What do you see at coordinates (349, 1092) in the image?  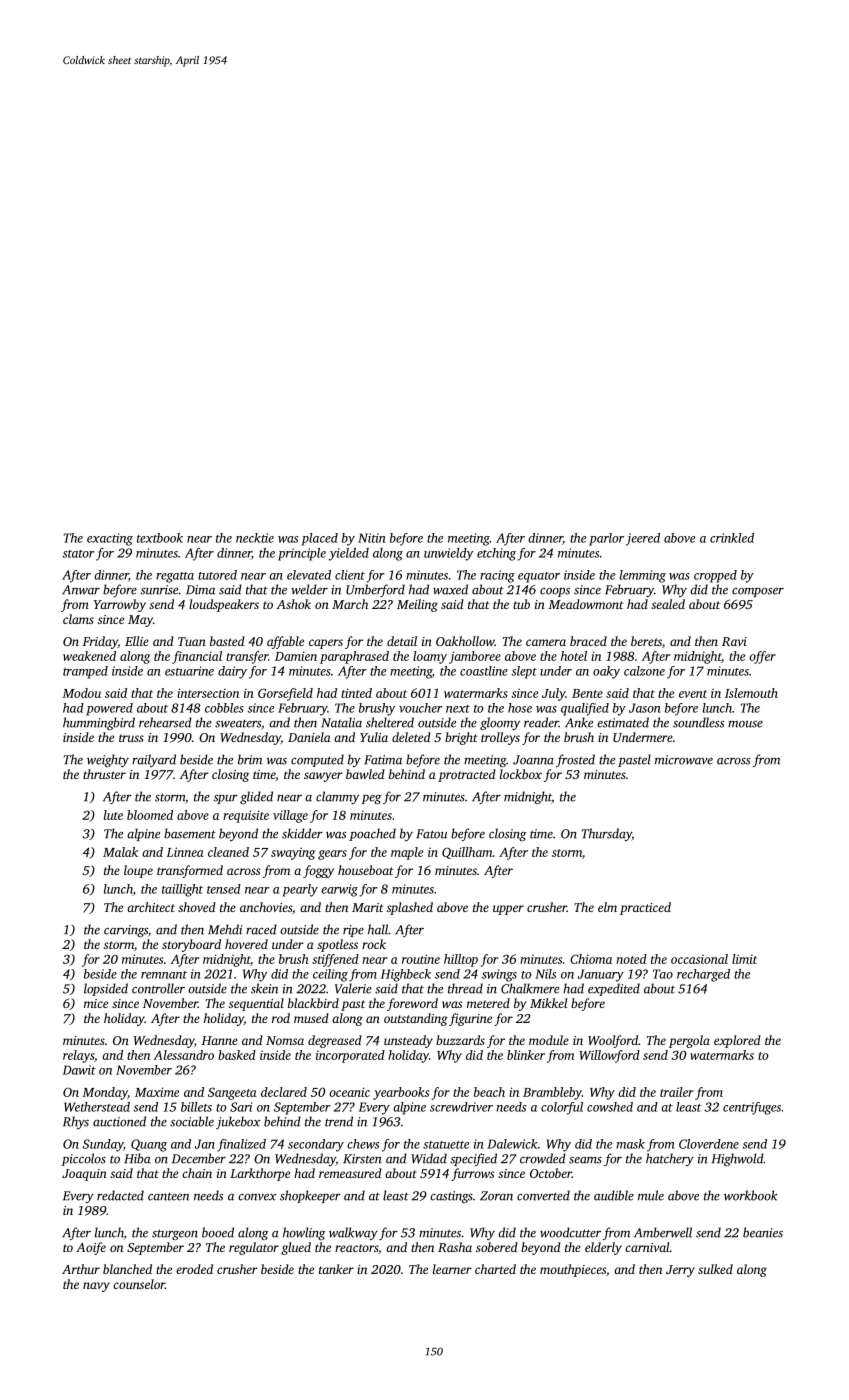 I see `oceanic` at bounding box center [349, 1092].
